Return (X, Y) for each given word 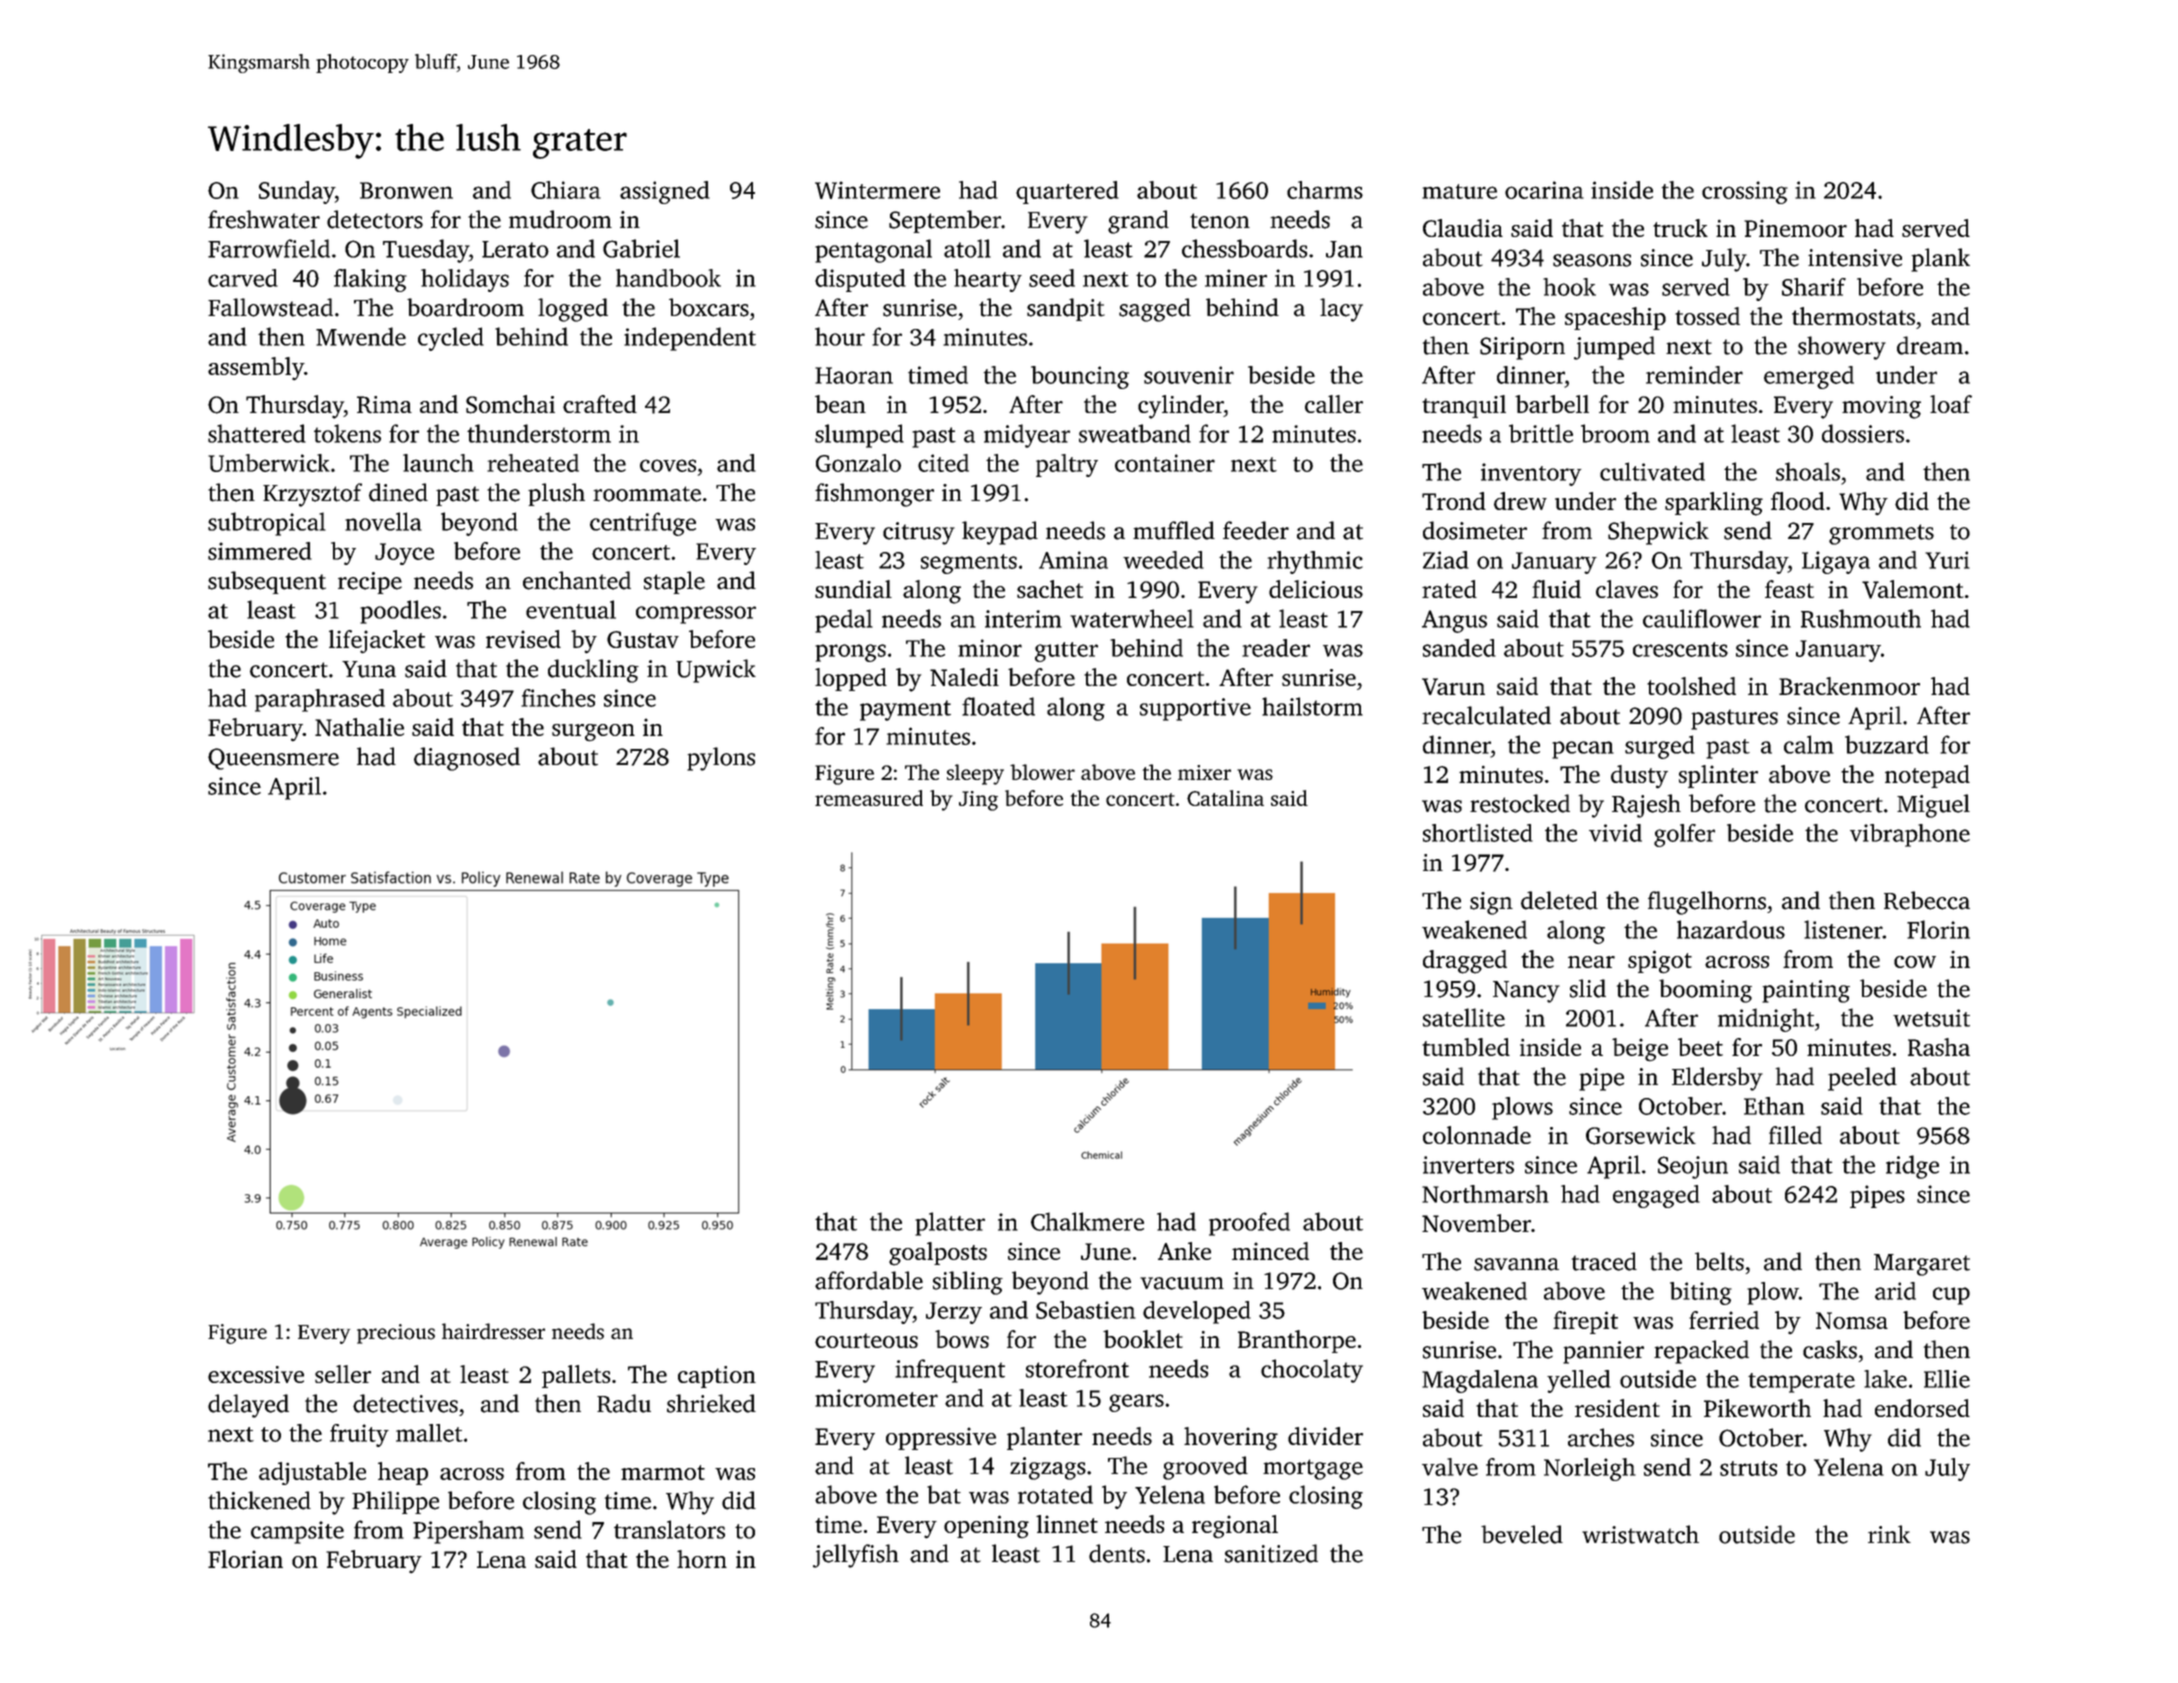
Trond (1454, 501)
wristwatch (1640, 1534)
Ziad (1446, 560)
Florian (245, 1559)
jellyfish (856, 1556)
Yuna (369, 669)
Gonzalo (858, 463)
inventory (1531, 474)
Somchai (510, 404)
